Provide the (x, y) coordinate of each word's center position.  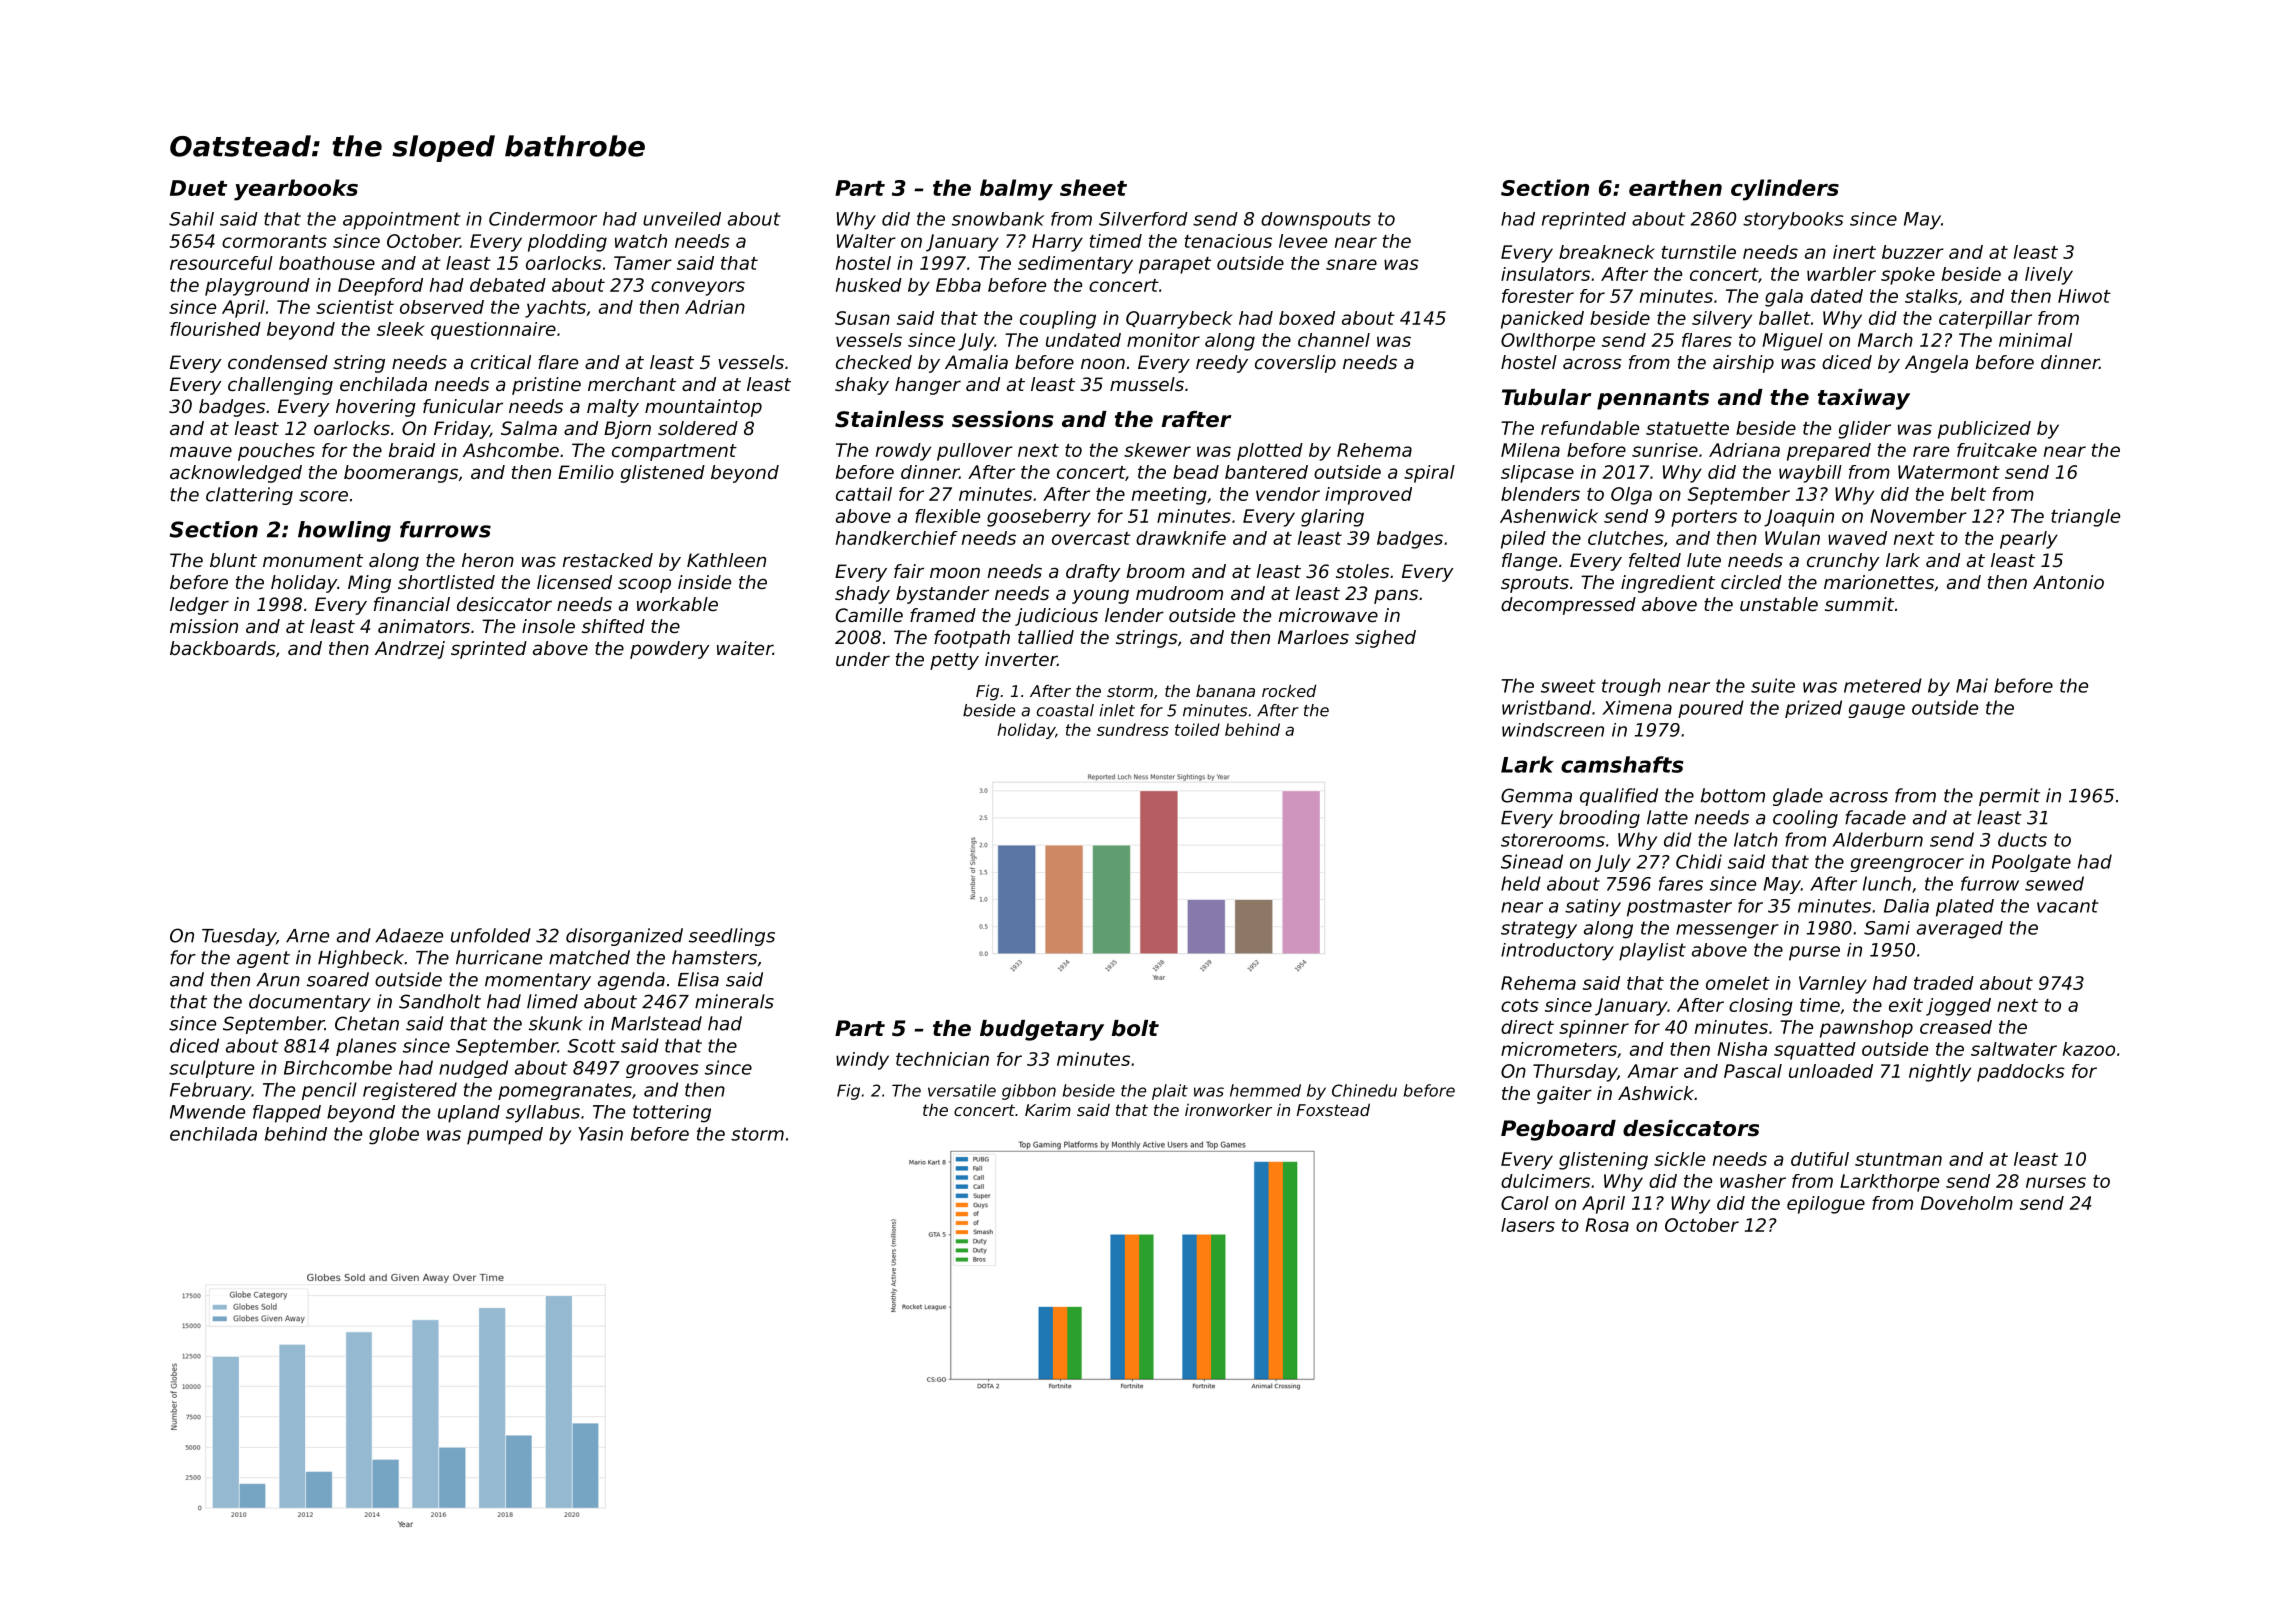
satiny (1593, 908)
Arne (307, 936)
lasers (1528, 1225)
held (1521, 883)
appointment (402, 221)
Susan (862, 318)
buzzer (1913, 252)
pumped (505, 1136)
